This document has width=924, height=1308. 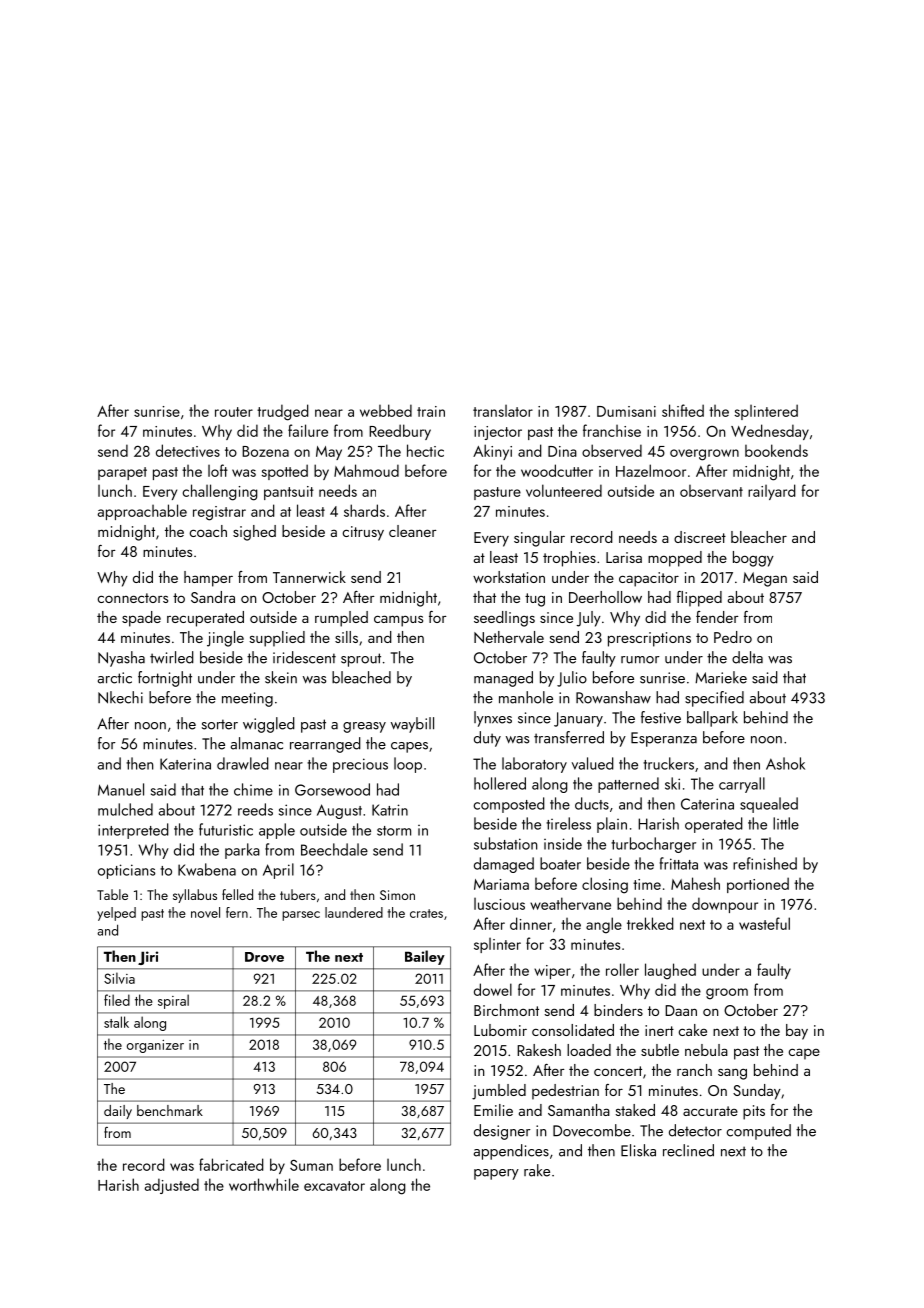 What do you see at coordinates (386, 410) in the document?
I see `webbed` at bounding box center [386, 410].
